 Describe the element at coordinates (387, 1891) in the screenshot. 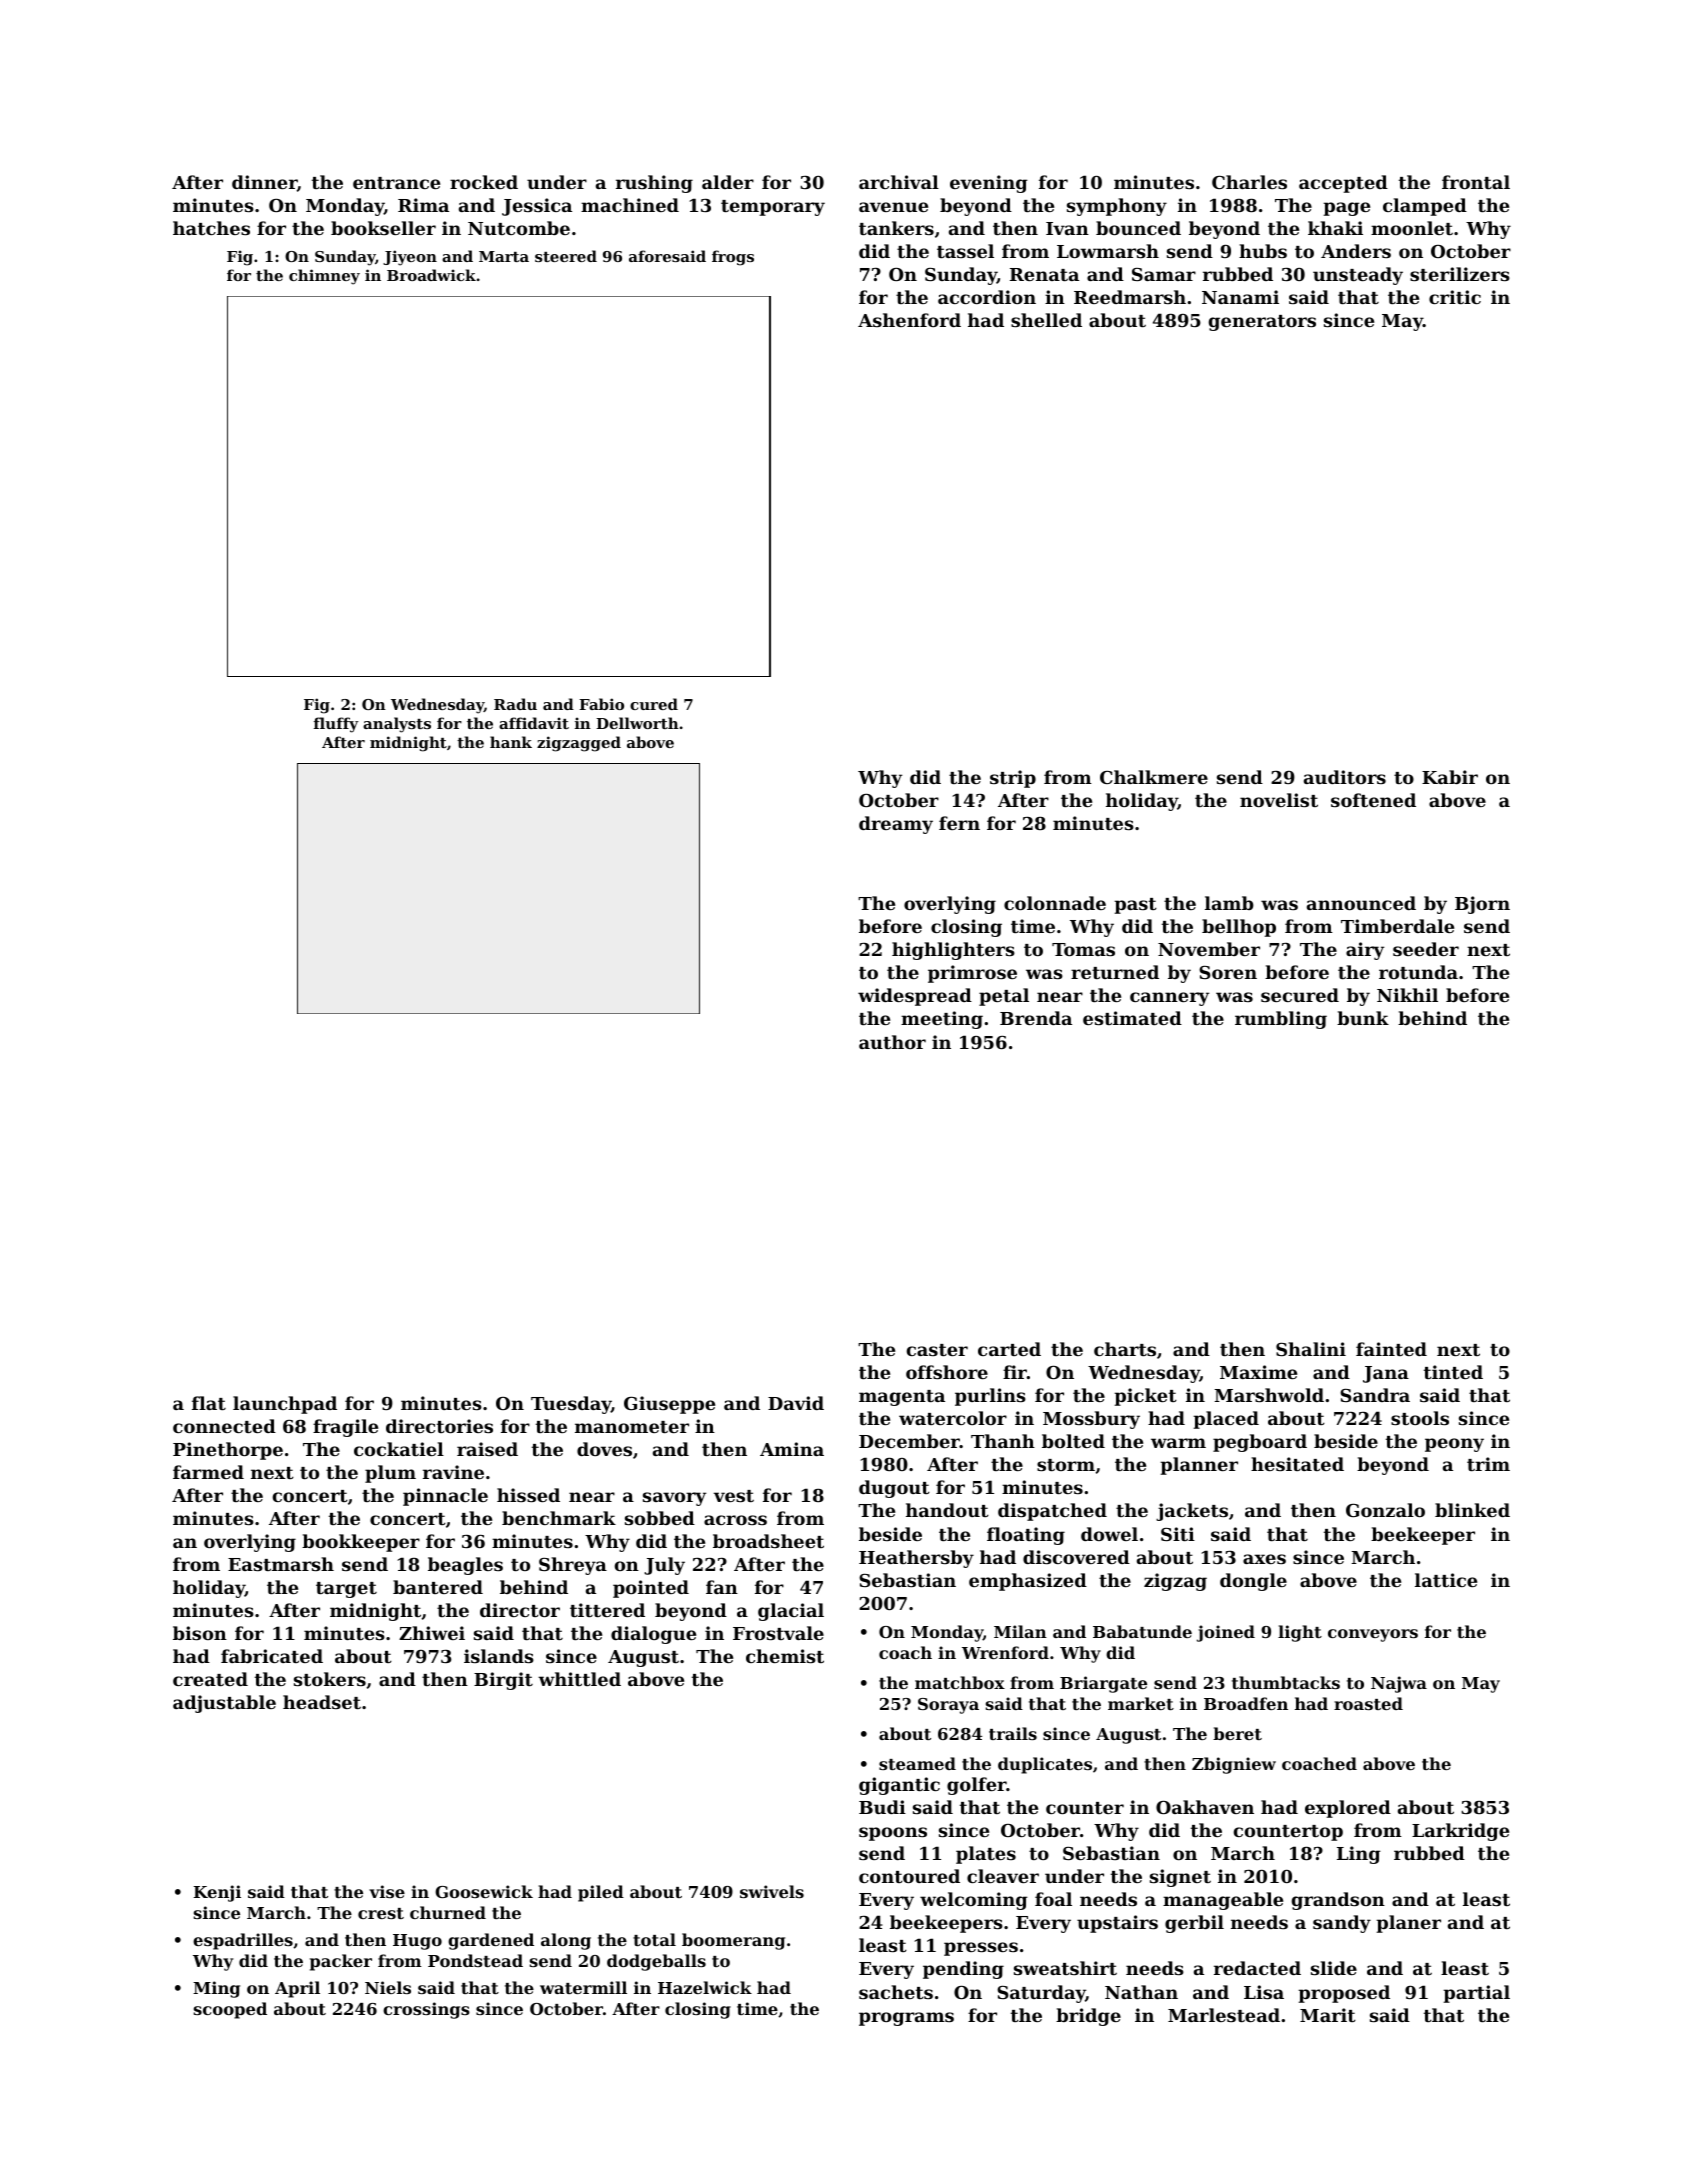

I see `vise` at that location.
